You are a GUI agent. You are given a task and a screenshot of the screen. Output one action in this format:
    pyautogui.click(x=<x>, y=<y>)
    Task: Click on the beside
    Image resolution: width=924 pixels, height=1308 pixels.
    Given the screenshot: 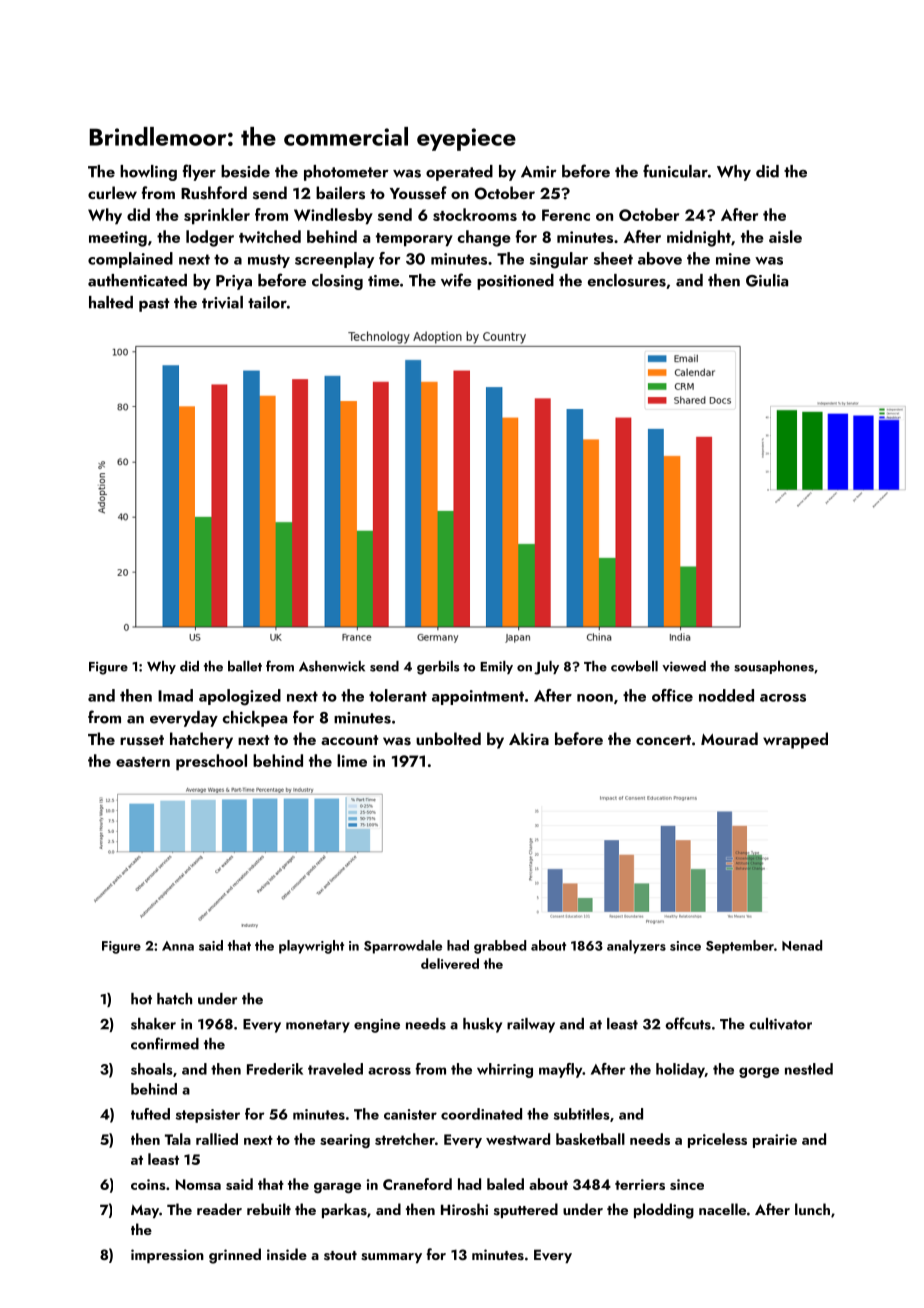 What is the action you would take?
    pyautogui.click(x=245, y=171)
